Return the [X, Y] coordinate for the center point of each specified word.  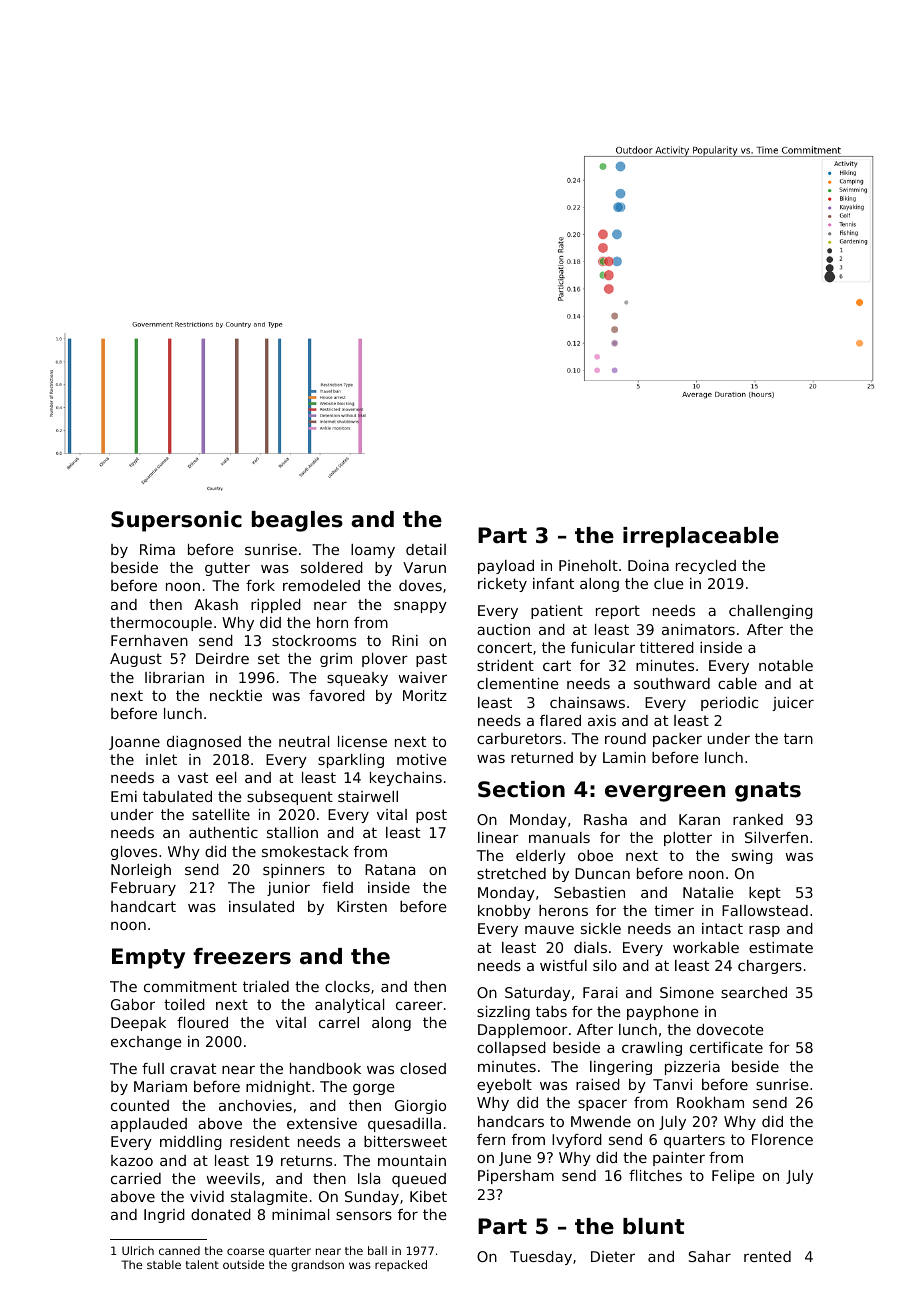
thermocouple [161, 624]
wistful [563, 965]
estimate [781, 947]
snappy [420, 607]
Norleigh [141, 871]
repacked [401, 1265]
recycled [706, 567]
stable [164, 1264]
